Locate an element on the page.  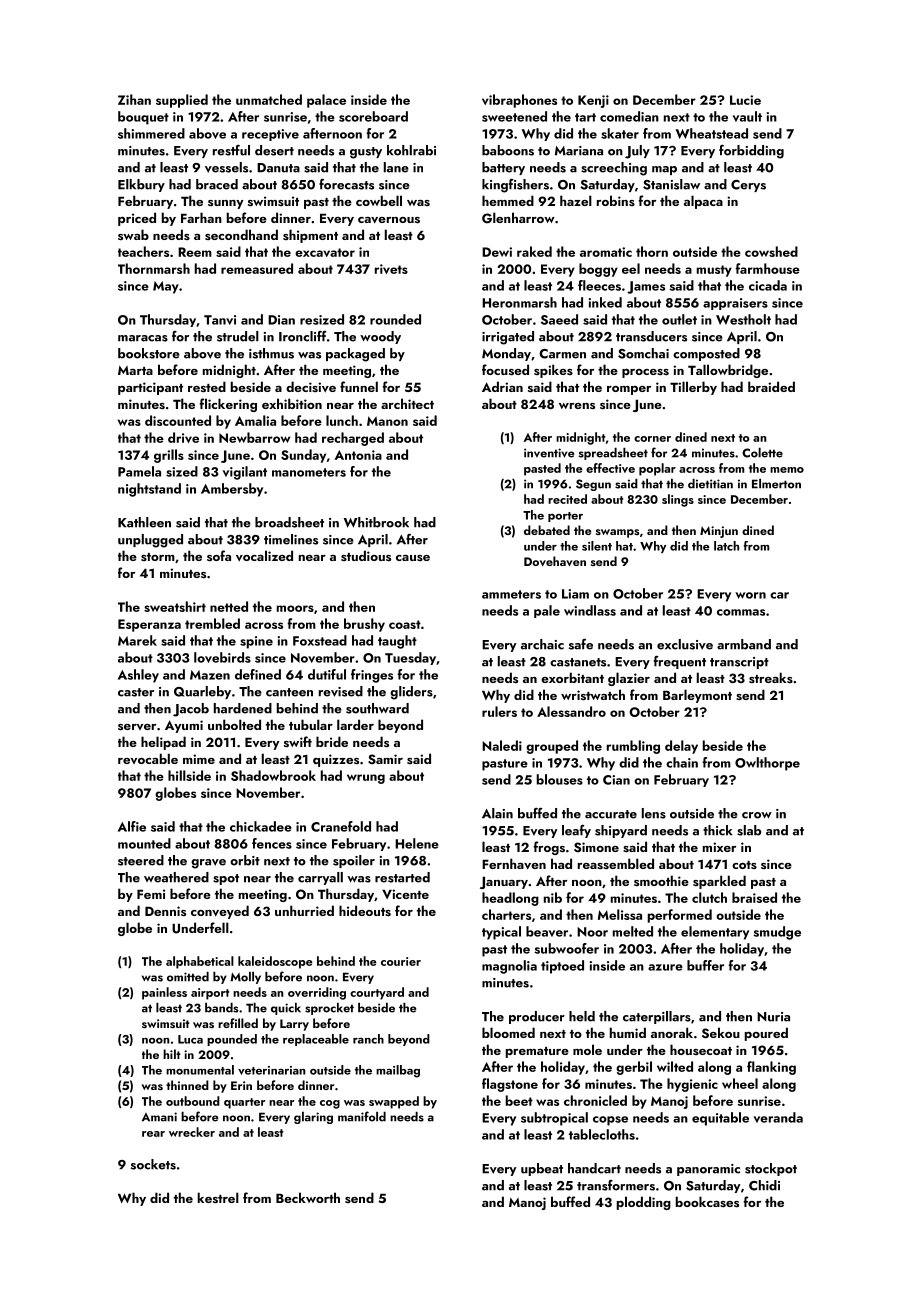
Beckworth is located at coordinates (308, 1197).
